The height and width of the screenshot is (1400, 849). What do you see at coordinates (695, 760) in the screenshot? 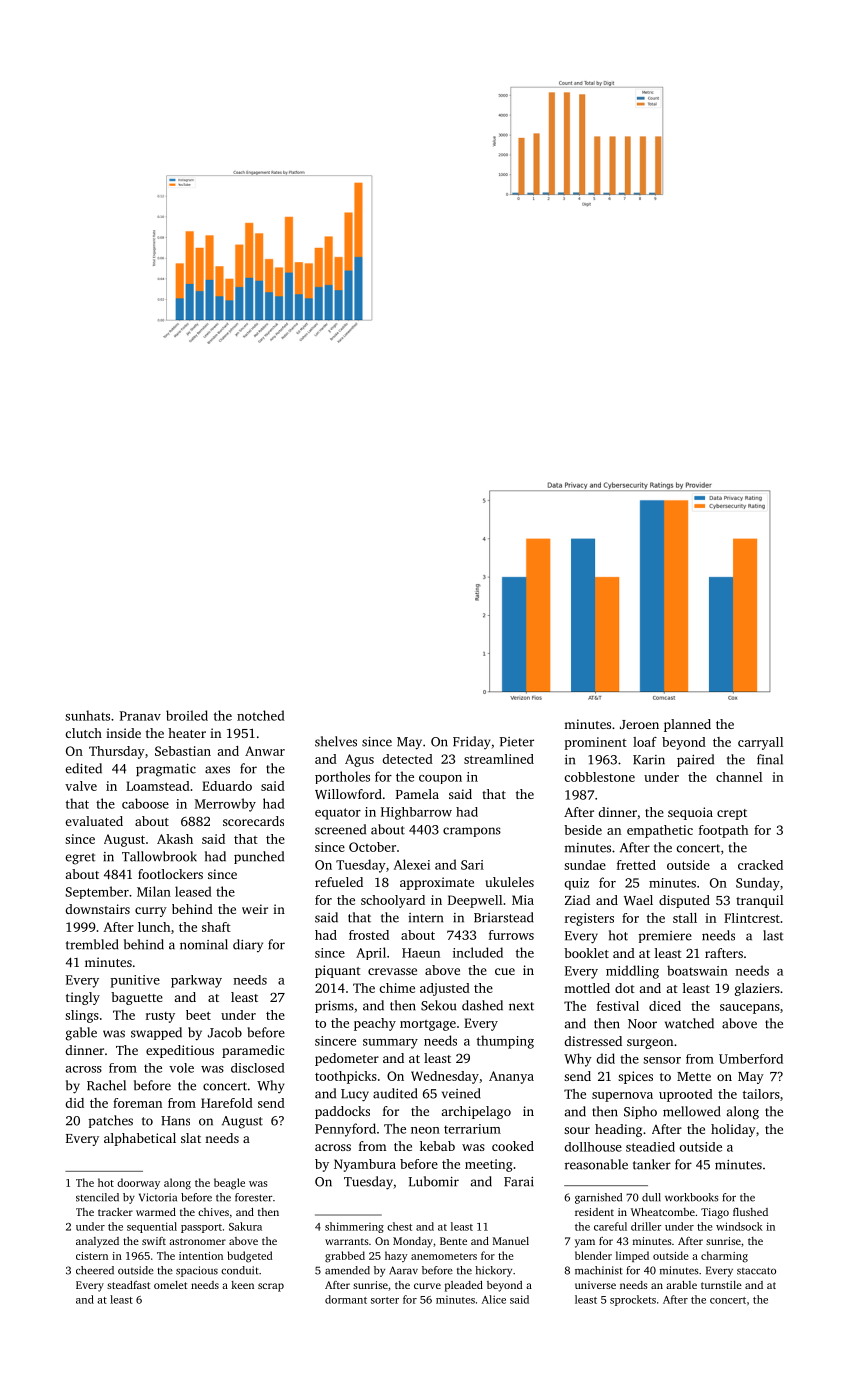
I see `paired` at bounding box center [695, 760].
